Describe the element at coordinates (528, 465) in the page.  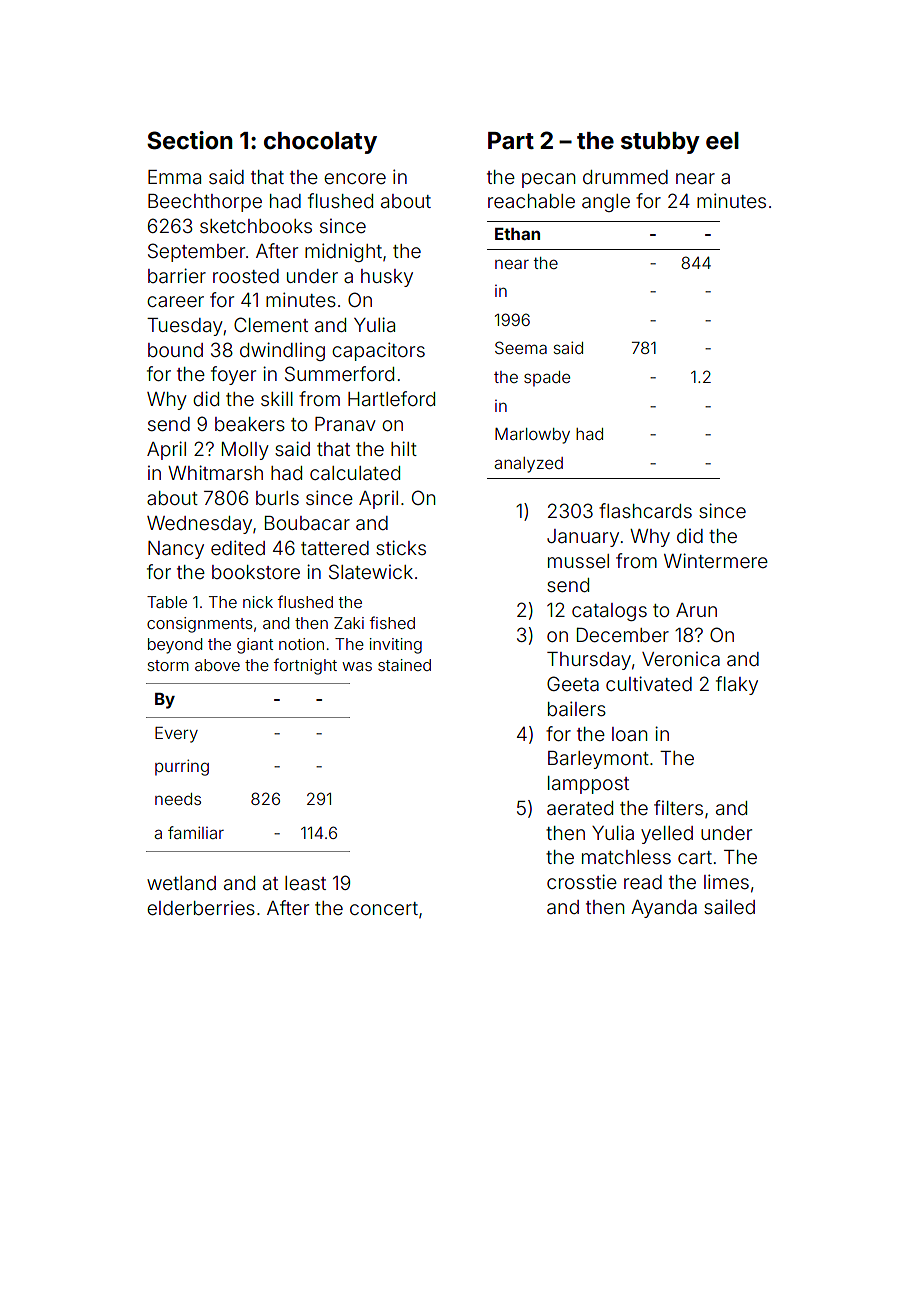
I see `analyzed` at that location.
